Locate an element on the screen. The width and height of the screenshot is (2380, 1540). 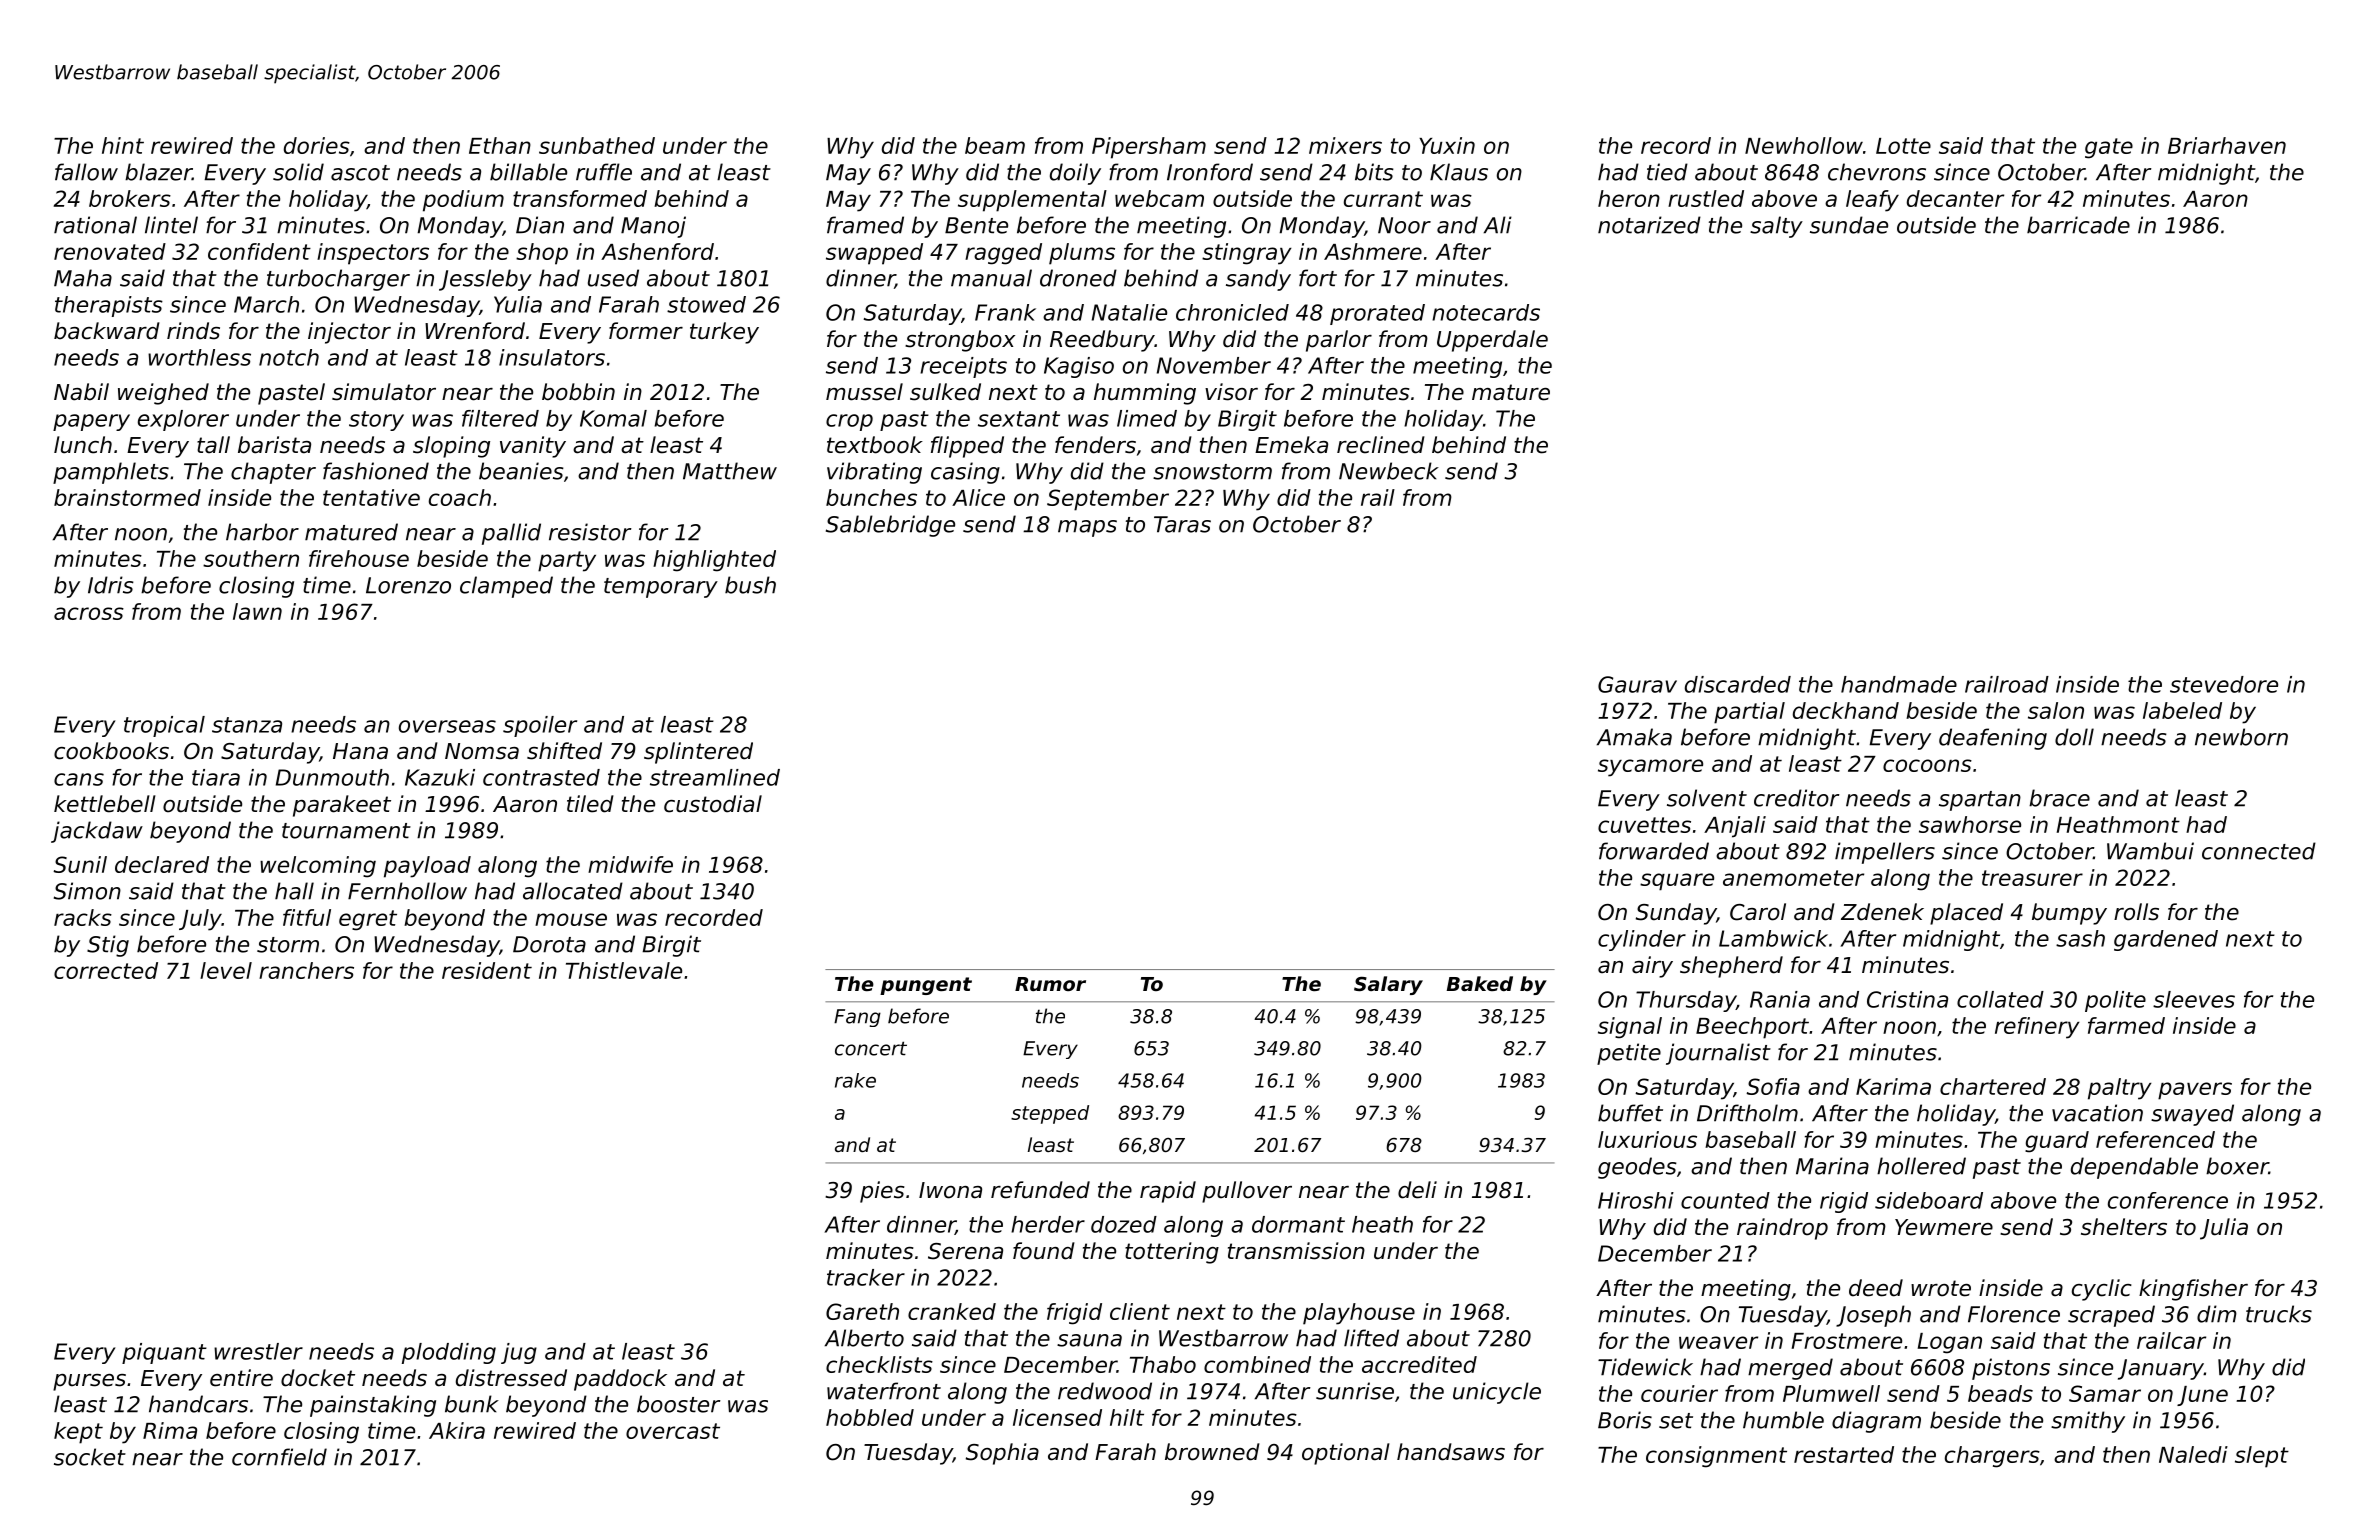
inspectors is located at coordinates (373, 254).
